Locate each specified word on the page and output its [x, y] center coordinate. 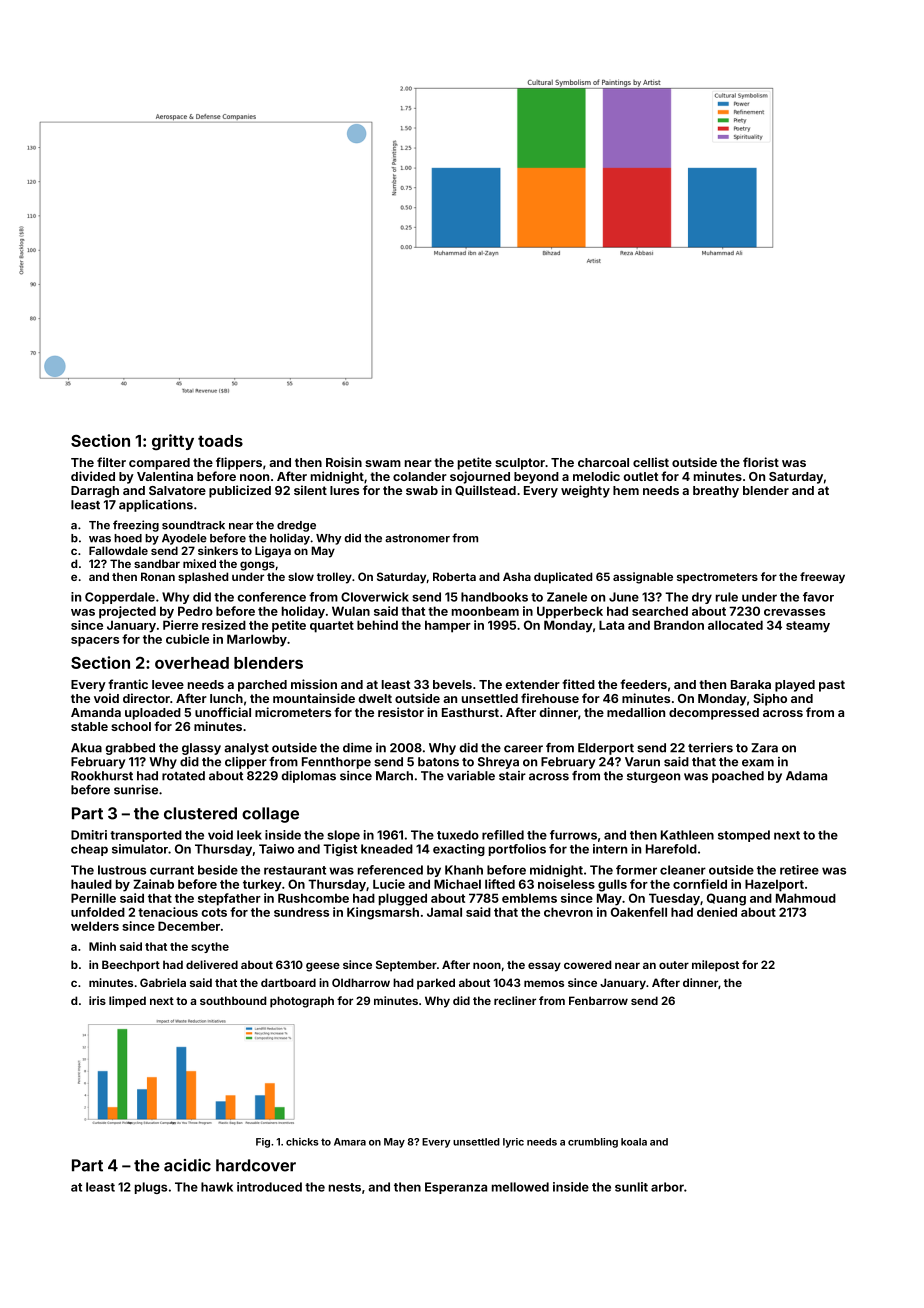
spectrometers [717, 578]
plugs [151, 1188]
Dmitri [89, 835]
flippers [239, 463]
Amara [350, 1142]
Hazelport [774, 885]
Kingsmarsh [383, 913]
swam [383, 463]
